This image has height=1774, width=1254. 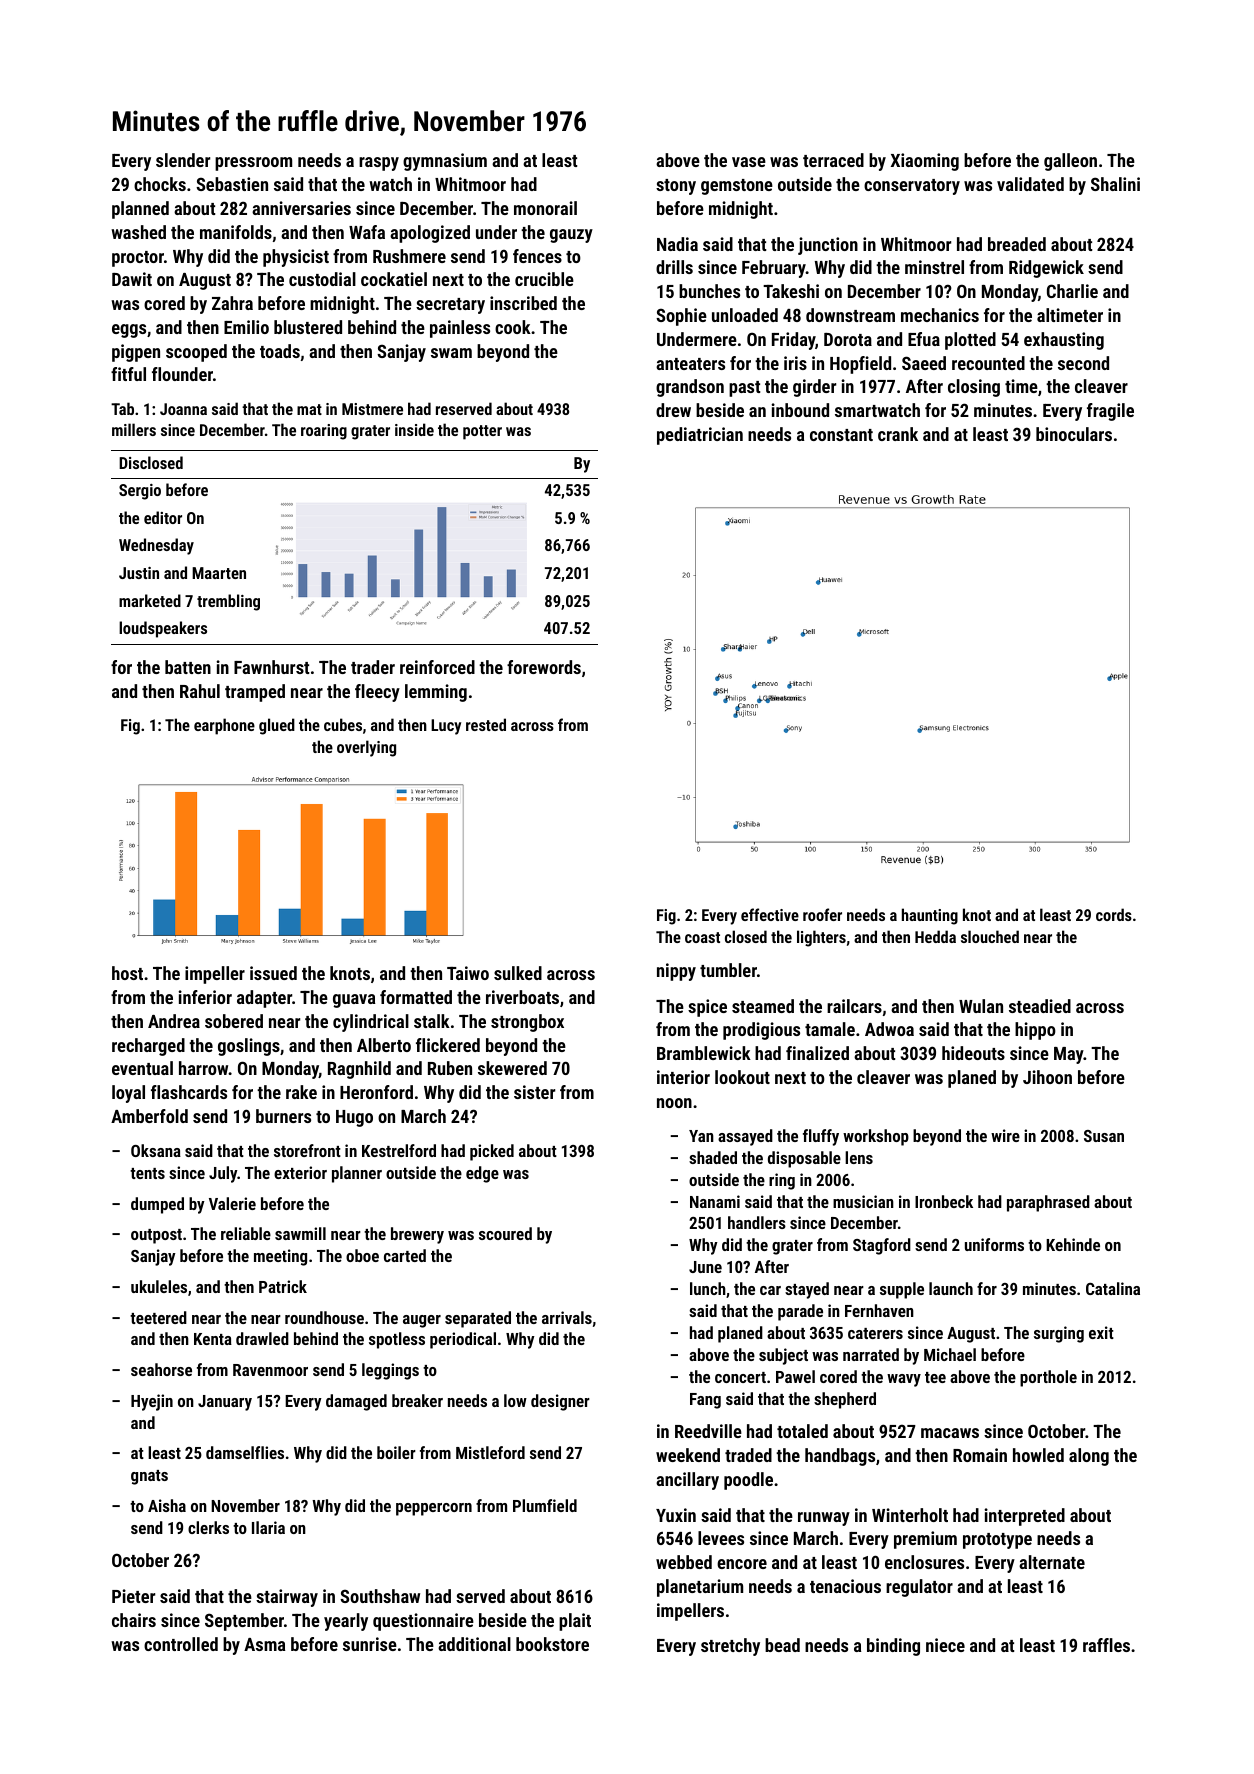 What do you see at coordinates (379, 164) in the image?
I see `raspy` at bounding box center [379, 164].
